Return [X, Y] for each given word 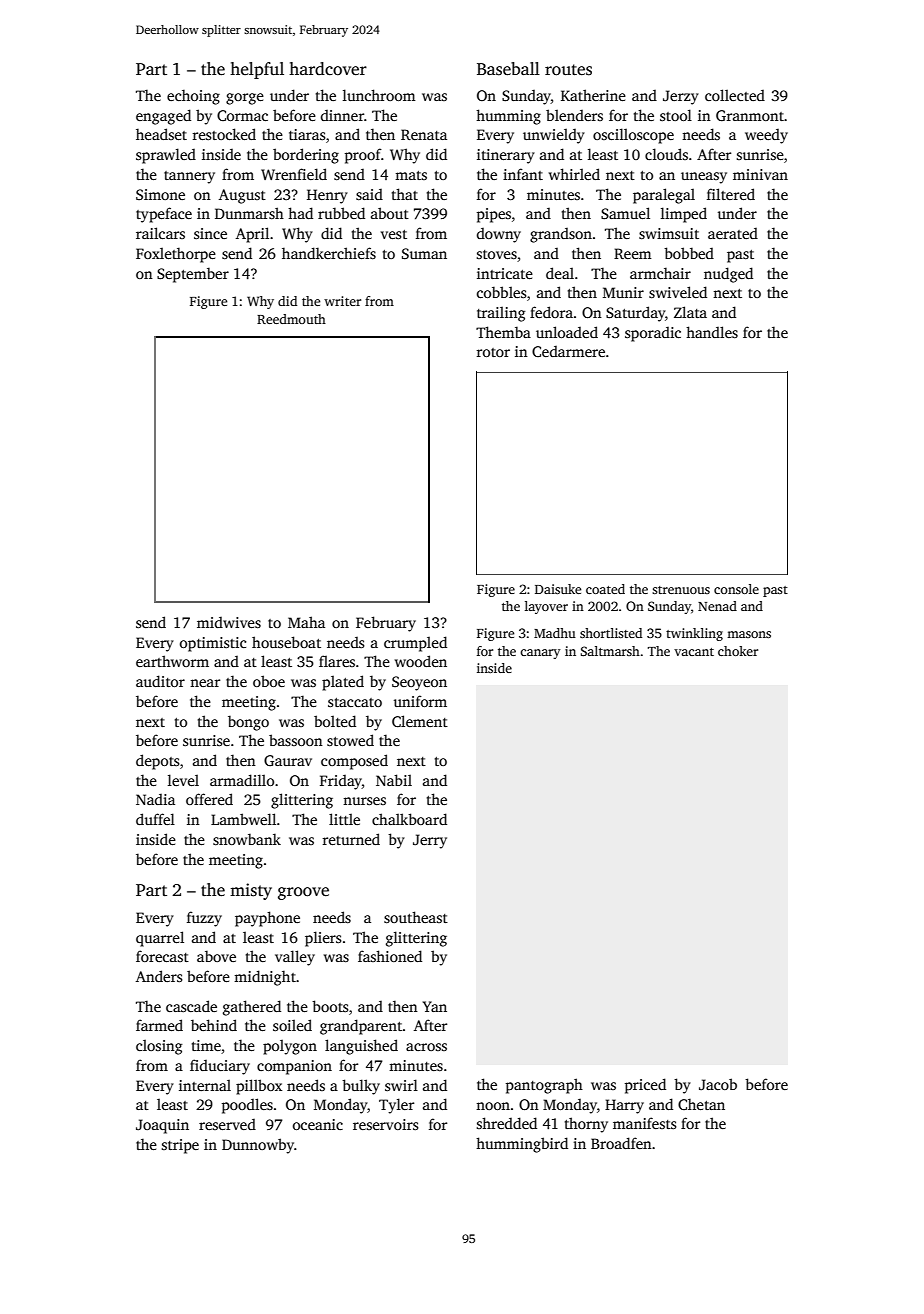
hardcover [328, 69]
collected [735, 95]
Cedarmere [568, 351]
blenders [574, 115]
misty [251, 891]
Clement [420, 721]
